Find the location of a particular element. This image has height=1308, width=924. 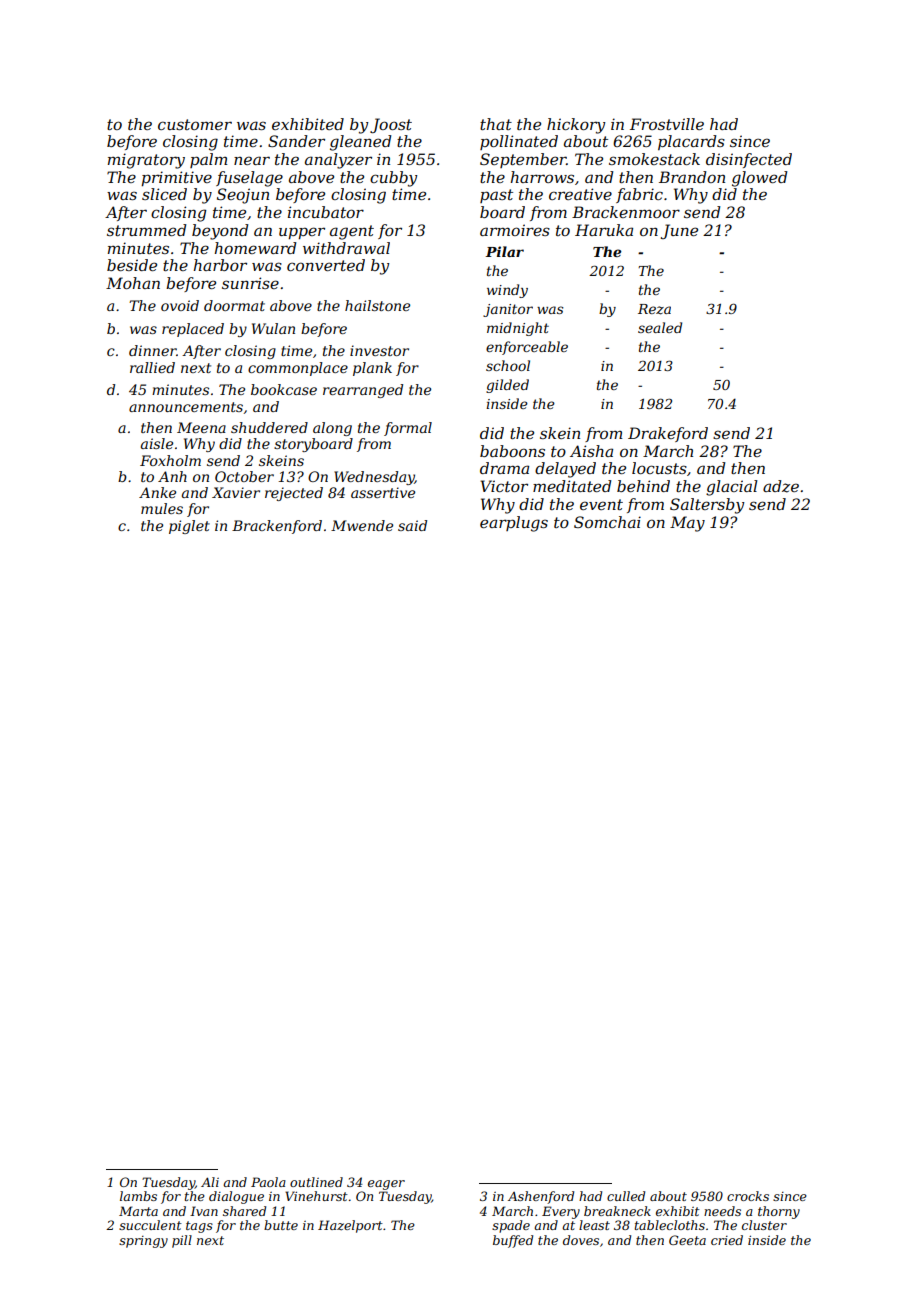

crocks is located at coordinates (748, 1196).
